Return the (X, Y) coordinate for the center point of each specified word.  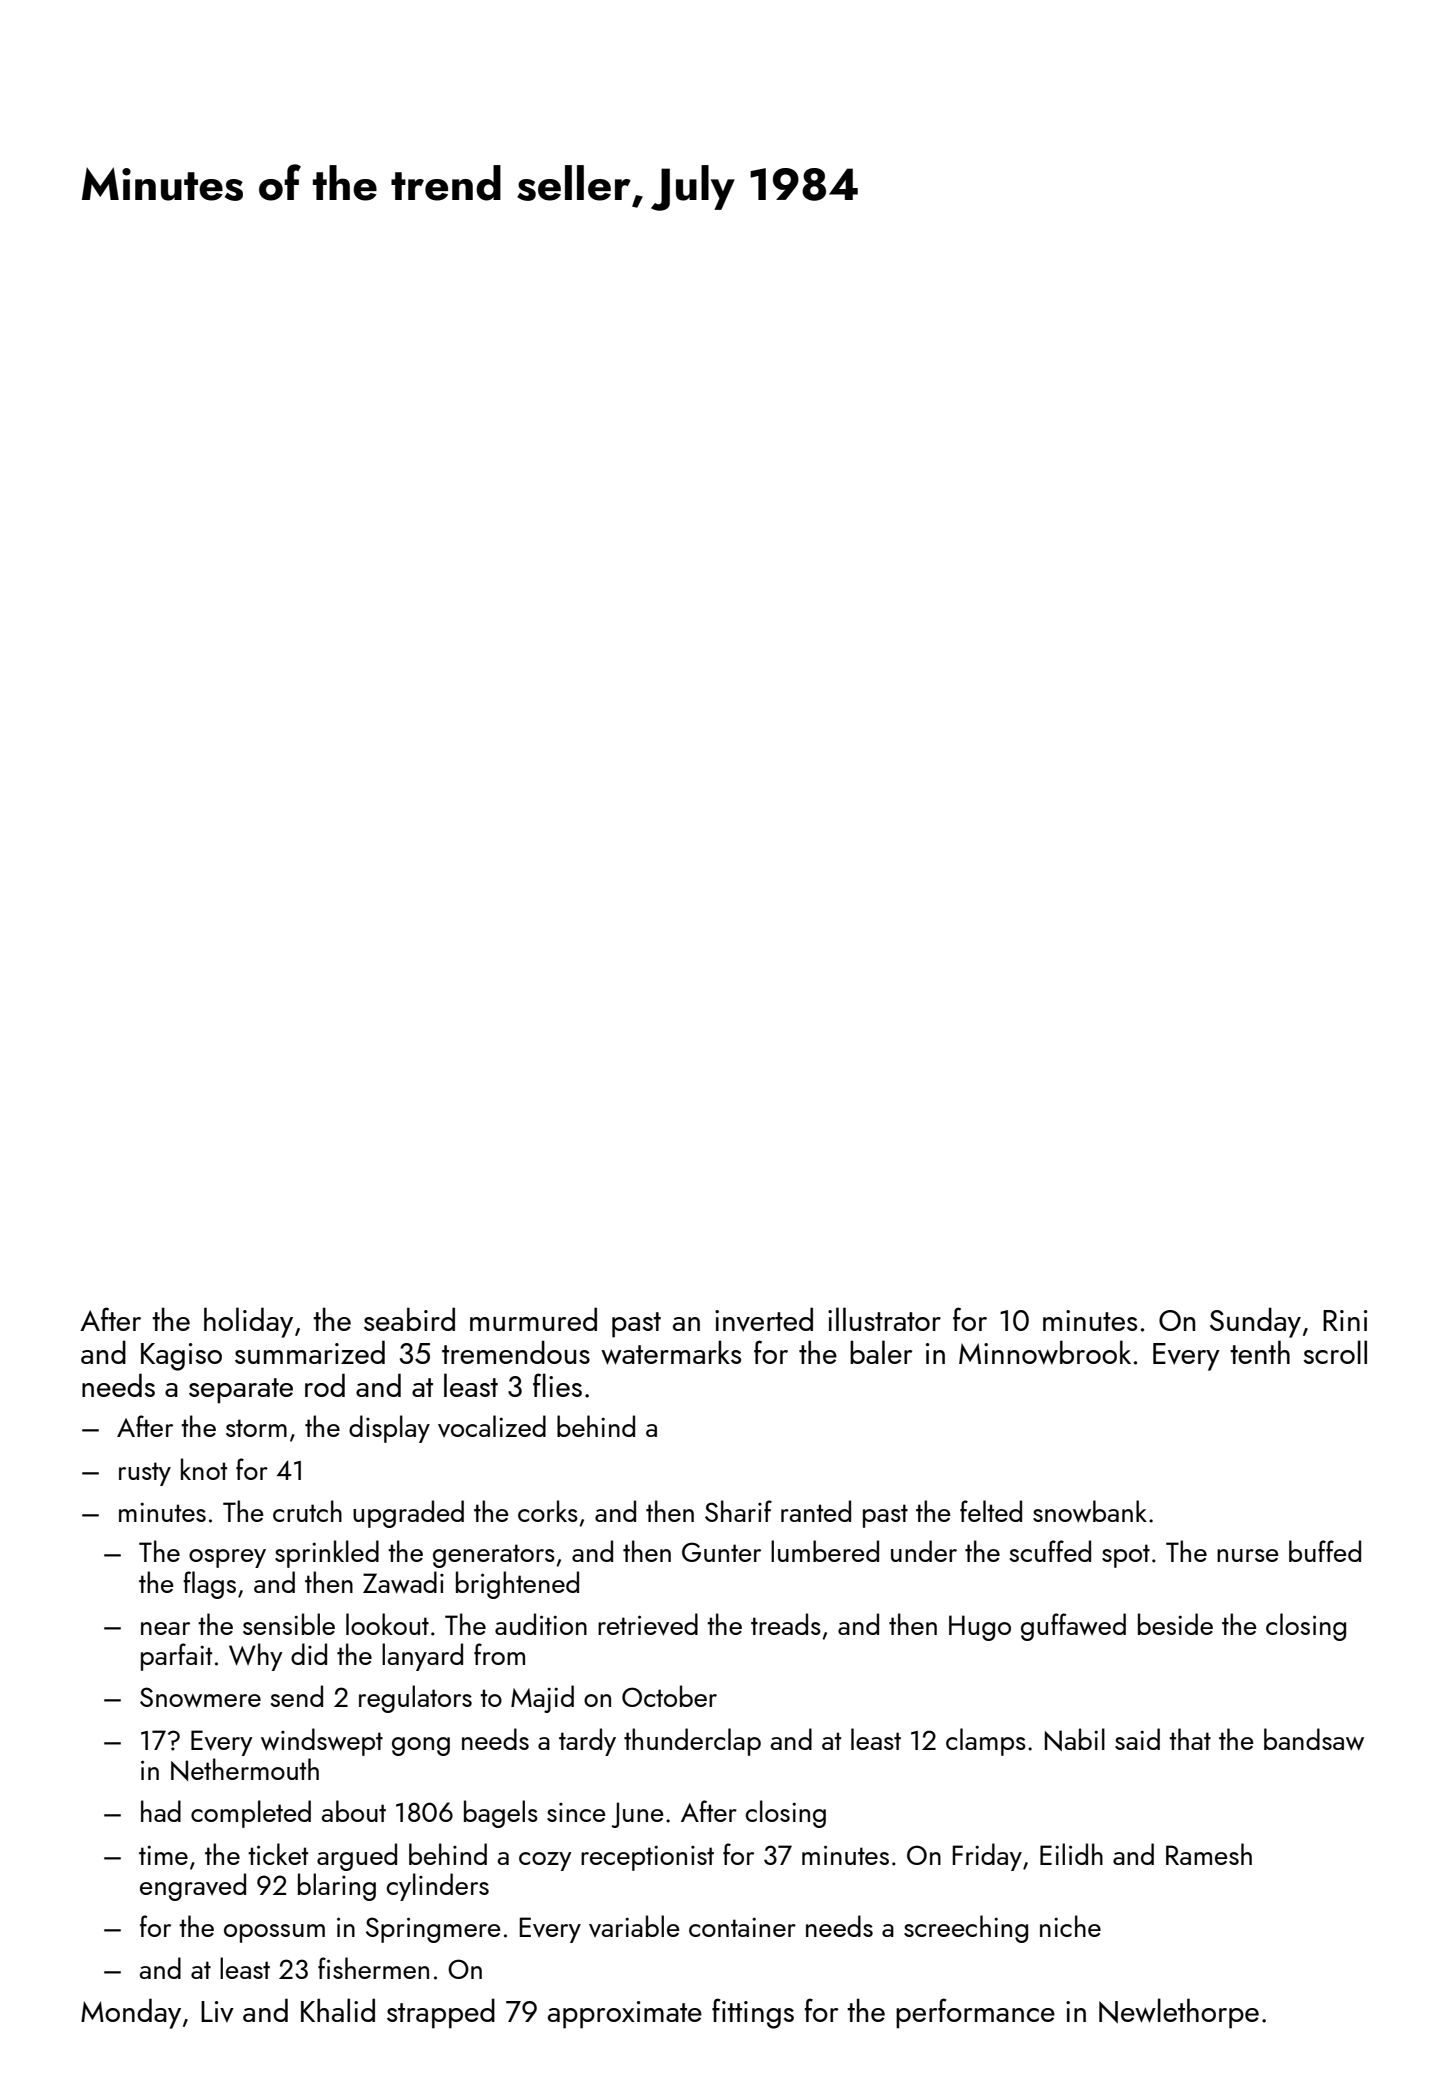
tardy (587, 1742)
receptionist (647, 1858)
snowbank (1090, 1511)
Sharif (738, 1511)
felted (991, 1511)
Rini (1345, 1320)
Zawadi (403, 1582)
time (163, 1855)
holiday (248, 1322)
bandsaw (1314, 1739)
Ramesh (1209, 1854)
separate (241, 1391)
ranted (816, 1511)
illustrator (884, 1319)
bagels (501, 1814)
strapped (441, 2013)
